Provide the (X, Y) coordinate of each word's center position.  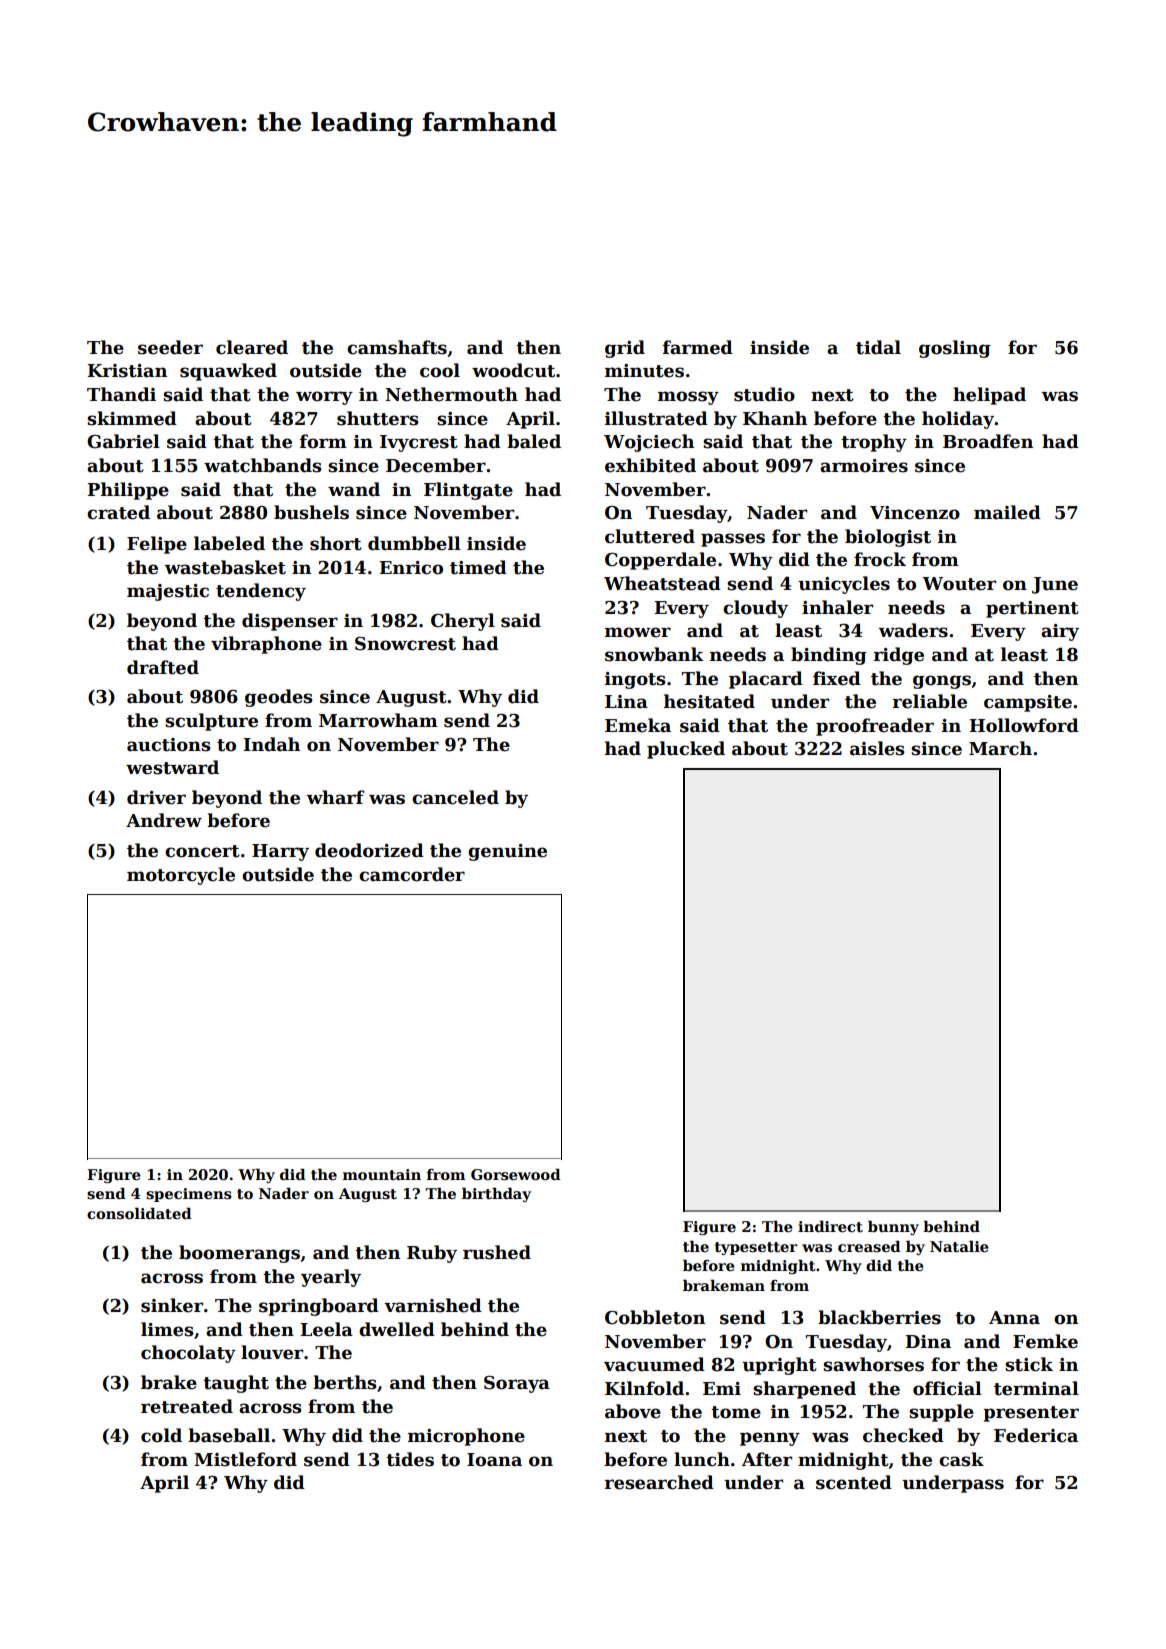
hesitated (709, 701)
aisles (877, 748)
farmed (698, 347)
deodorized (369, 850)
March (1000, 748)
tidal (878, 347)
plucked (686, 750)
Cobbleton (655, 1317)
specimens (189, 1195)
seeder (170, 347)
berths (345, 1382)
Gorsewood (516, 1175)
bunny (893, 1228)
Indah (271, 744)
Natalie (959, 1246)
